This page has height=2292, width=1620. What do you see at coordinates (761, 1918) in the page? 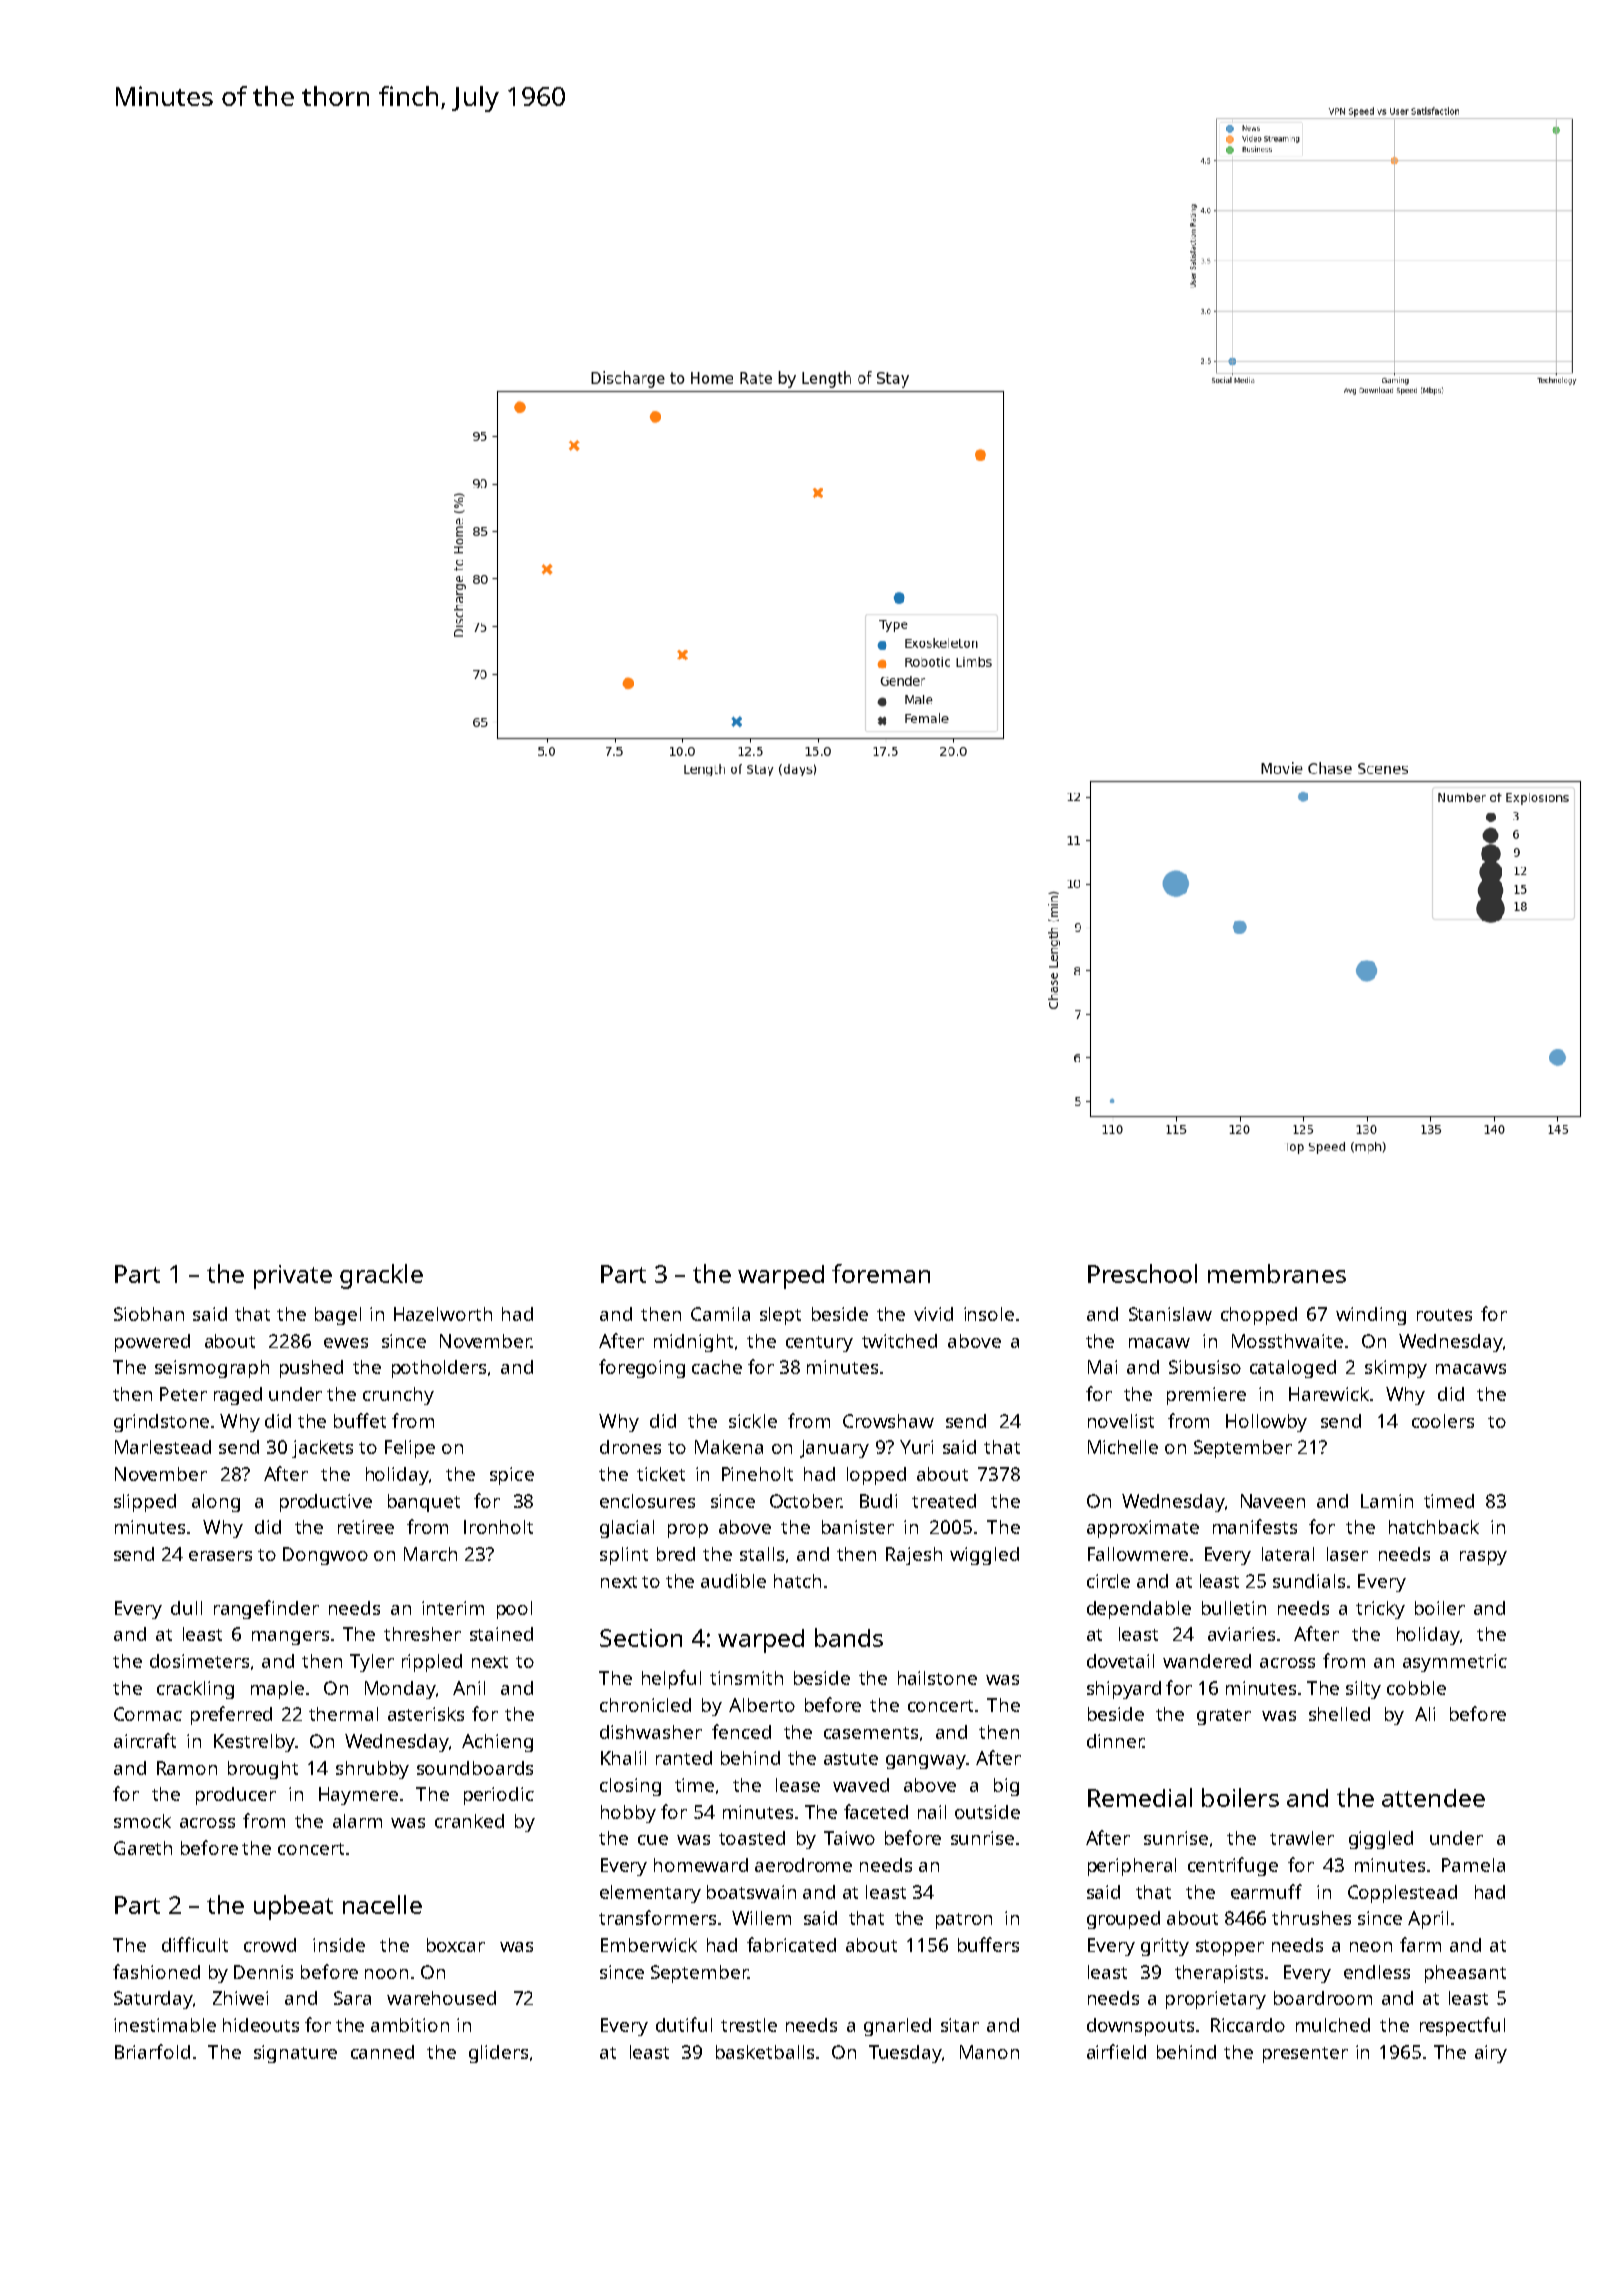
I see `Willem` at bounding box center [761, 1918].
